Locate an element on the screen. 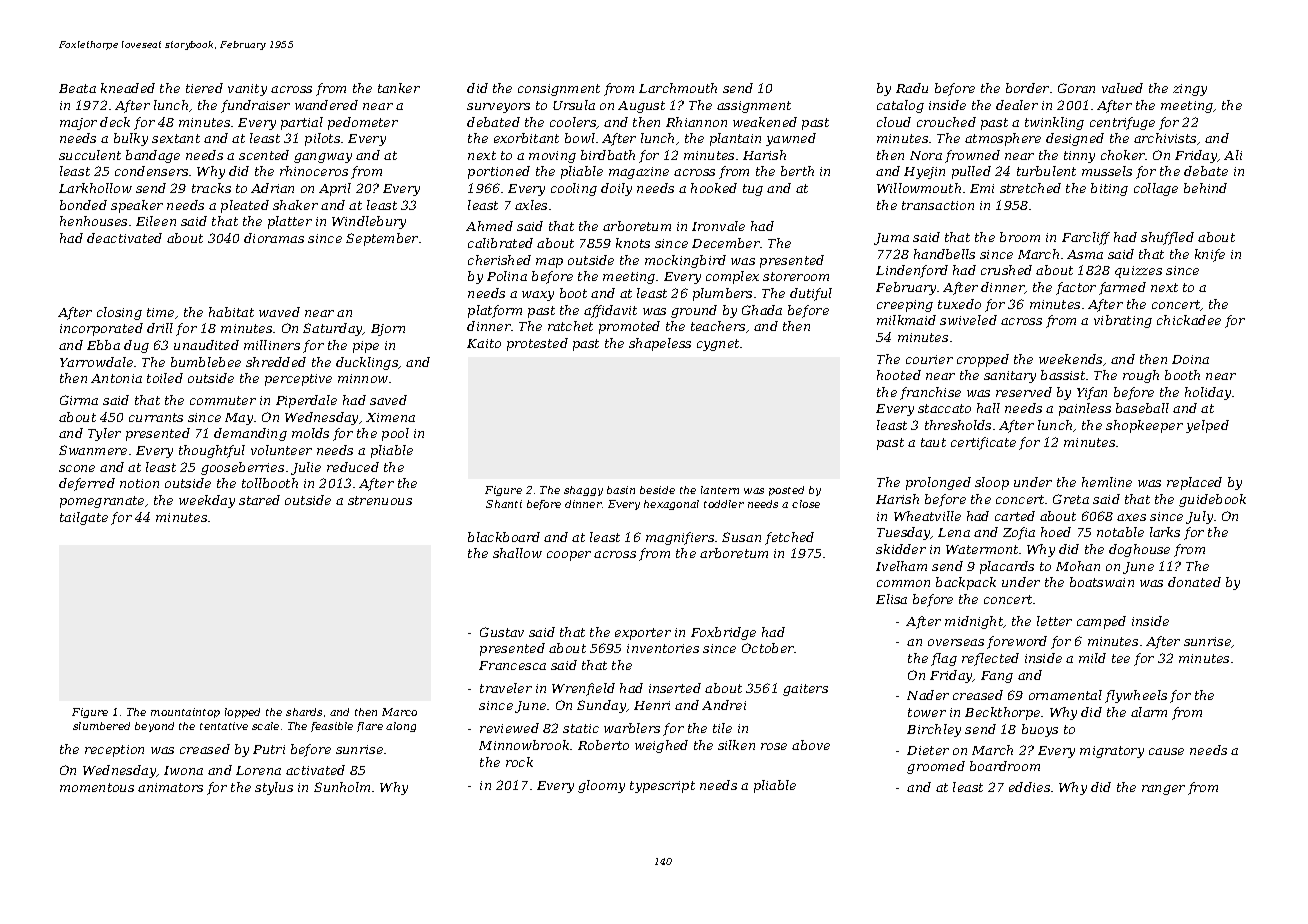 This screenshot has width=1308, height=924. portioned is located at coordinates (499, 172).
